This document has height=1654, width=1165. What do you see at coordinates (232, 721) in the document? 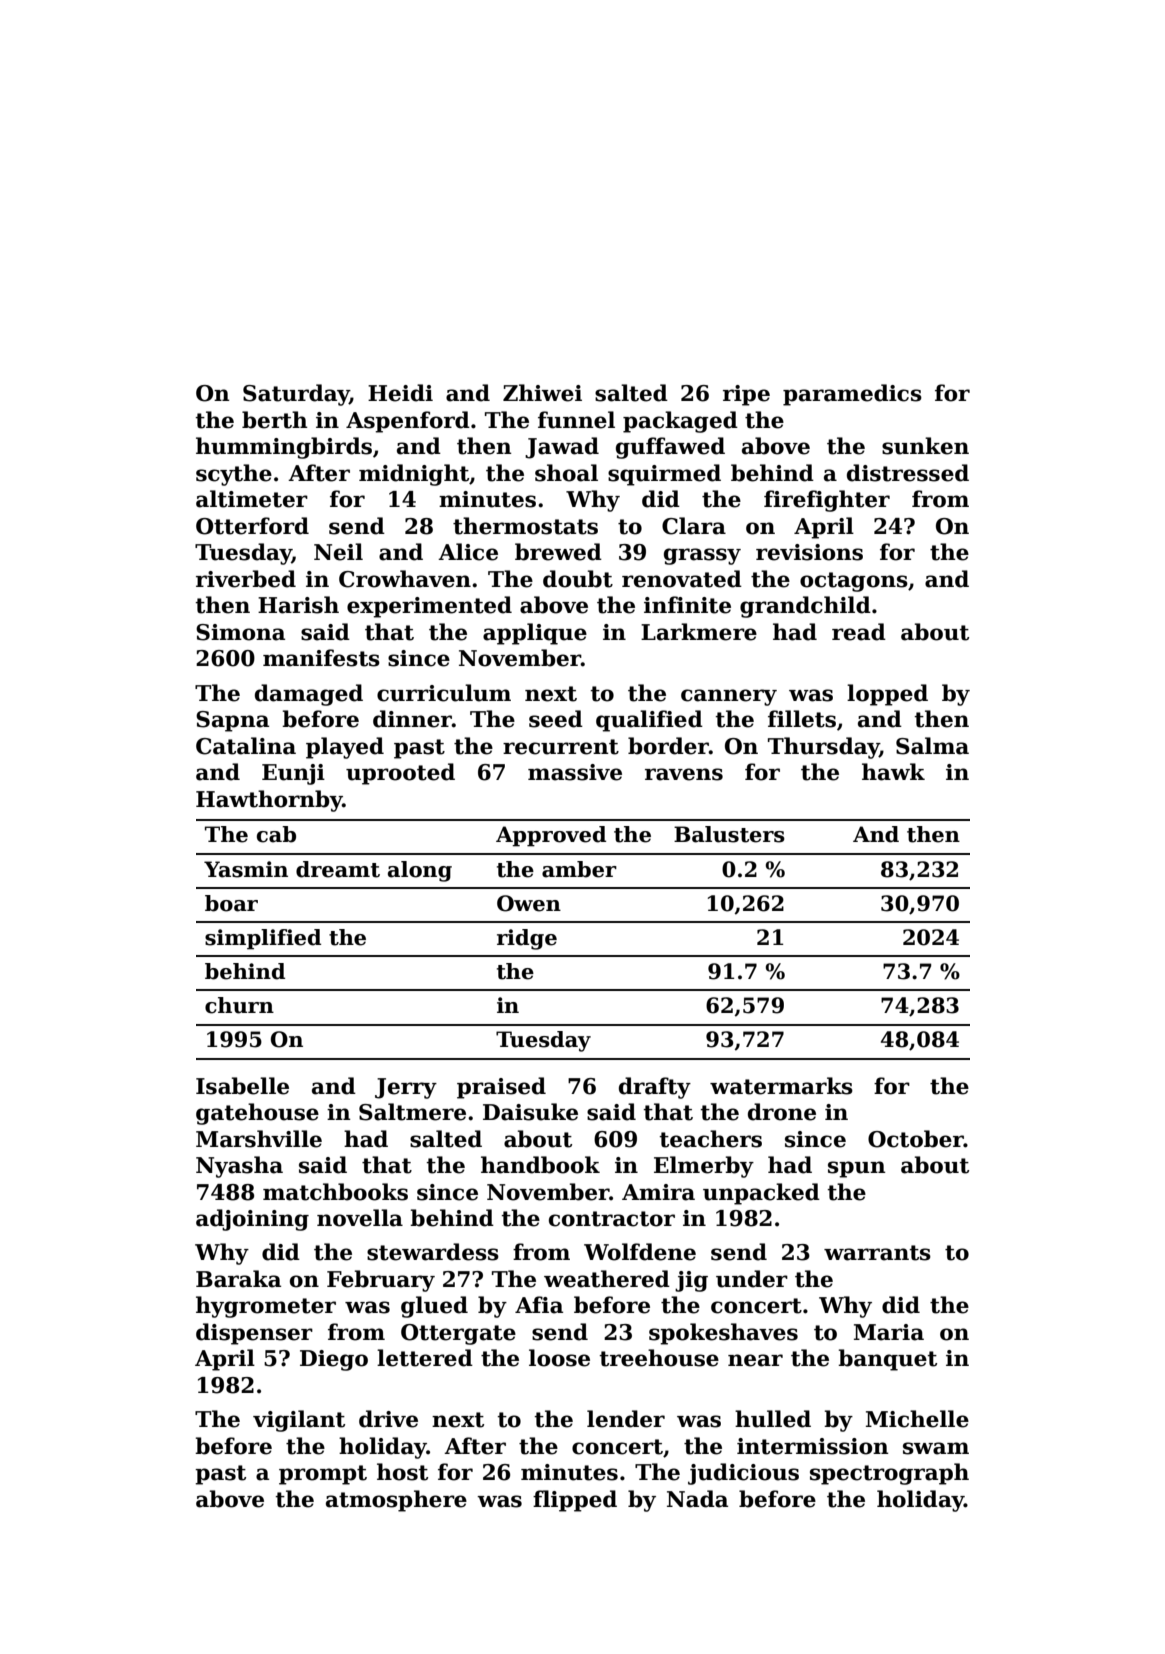
I see `Sapna` at bounding box center [232, 721].
